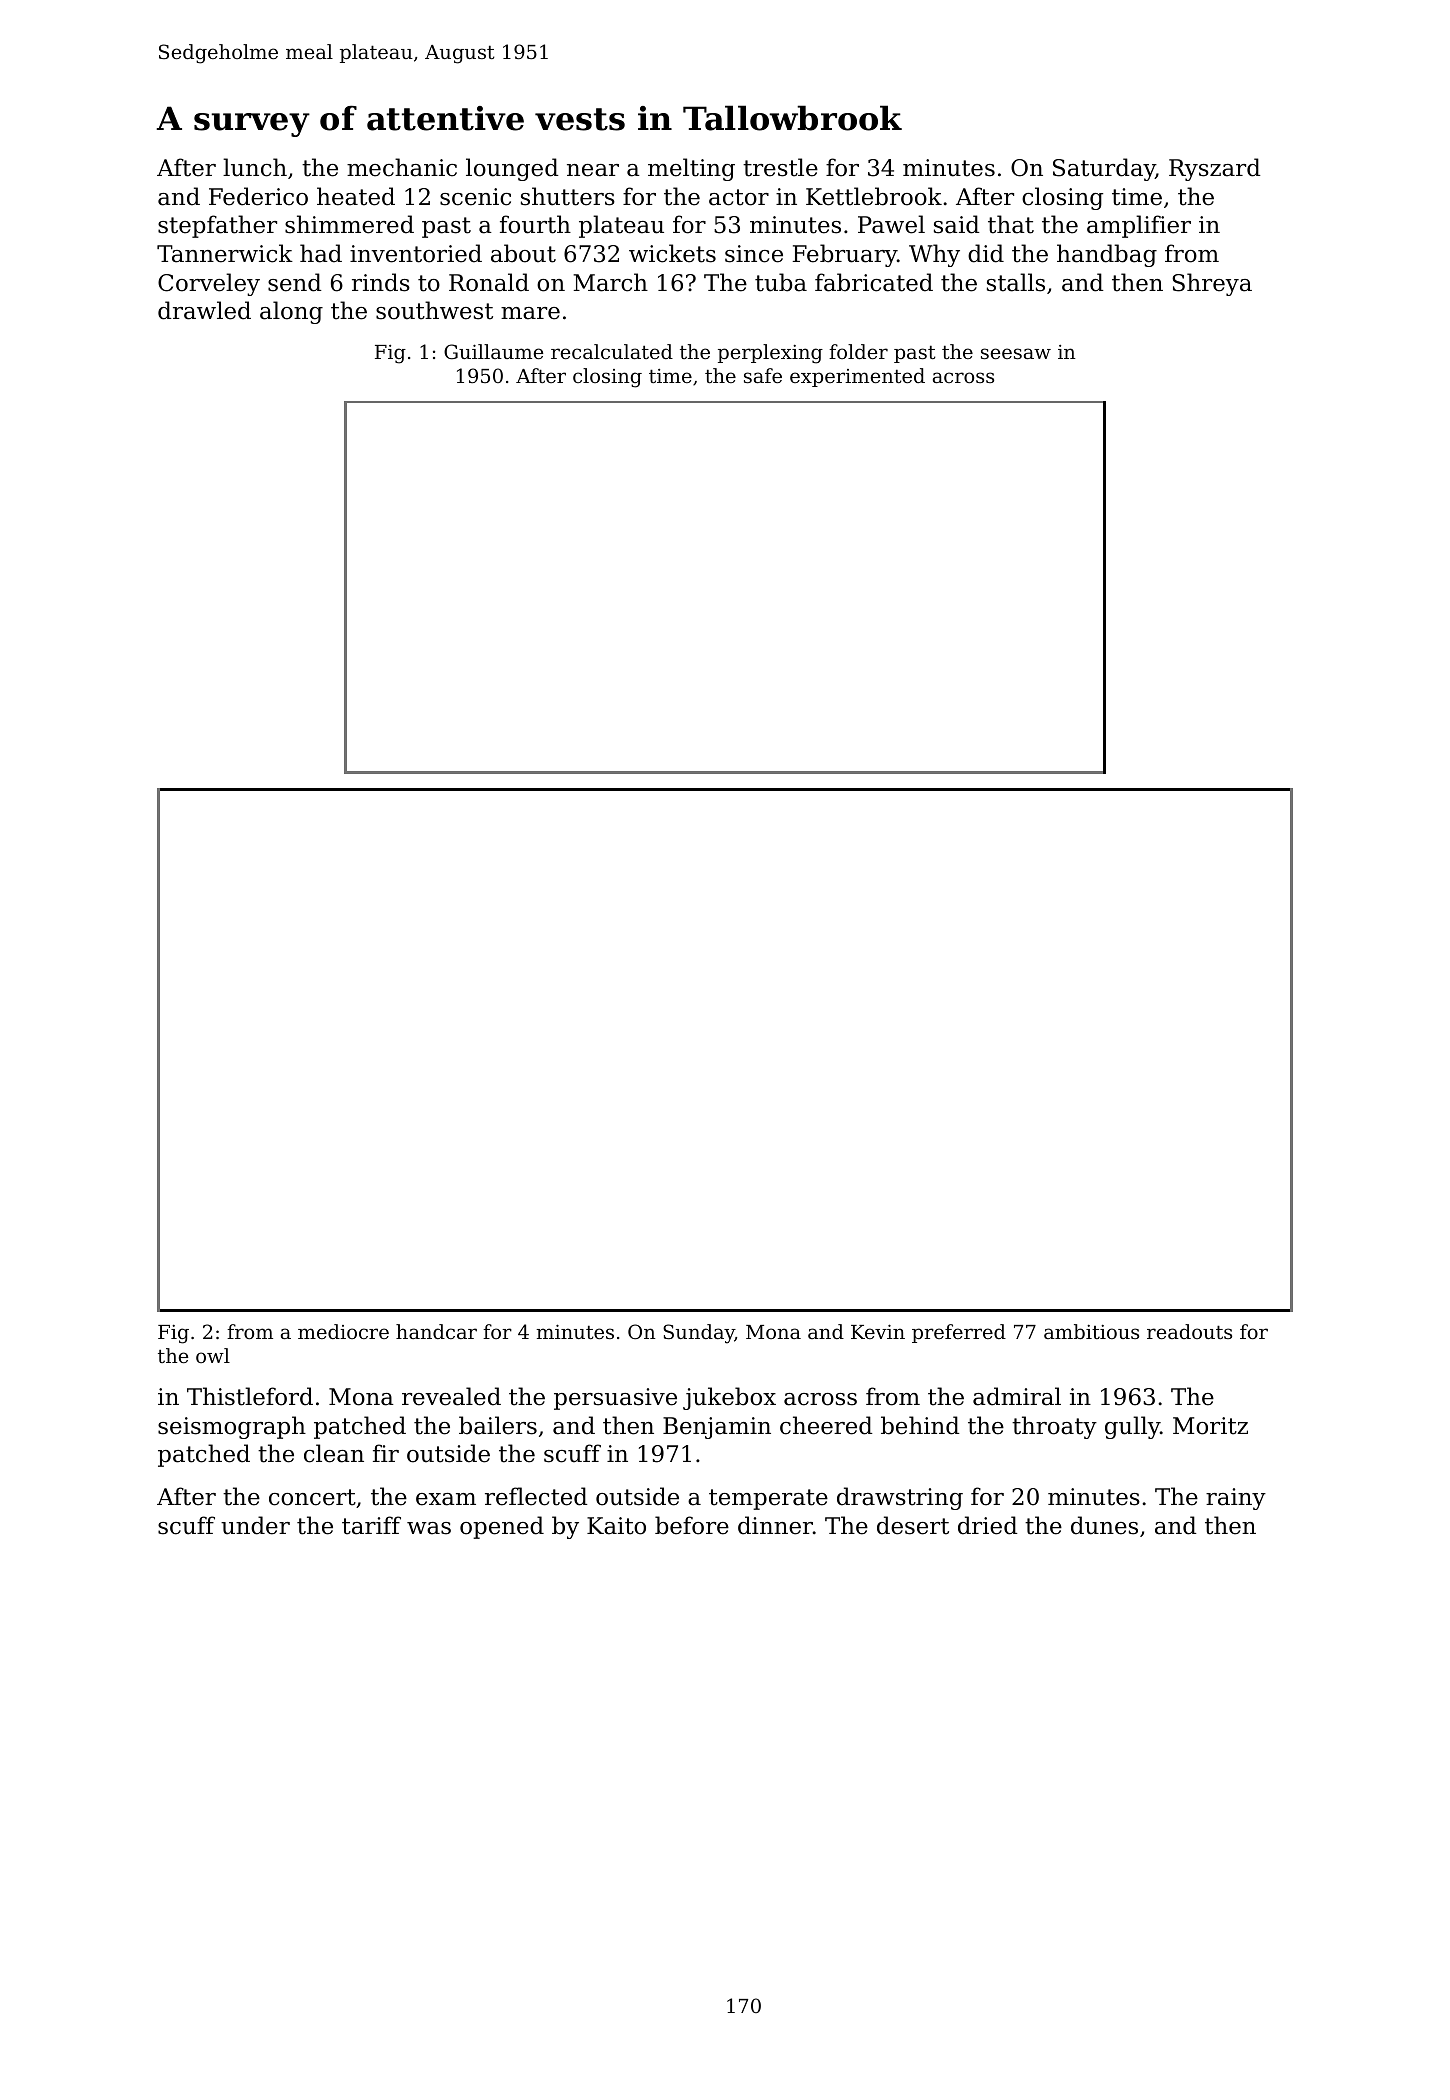 The width and height of the page is (1450, 2100). Describe the element at coordinates (699, 1334) in the page. I see `Sunday` at that location.
